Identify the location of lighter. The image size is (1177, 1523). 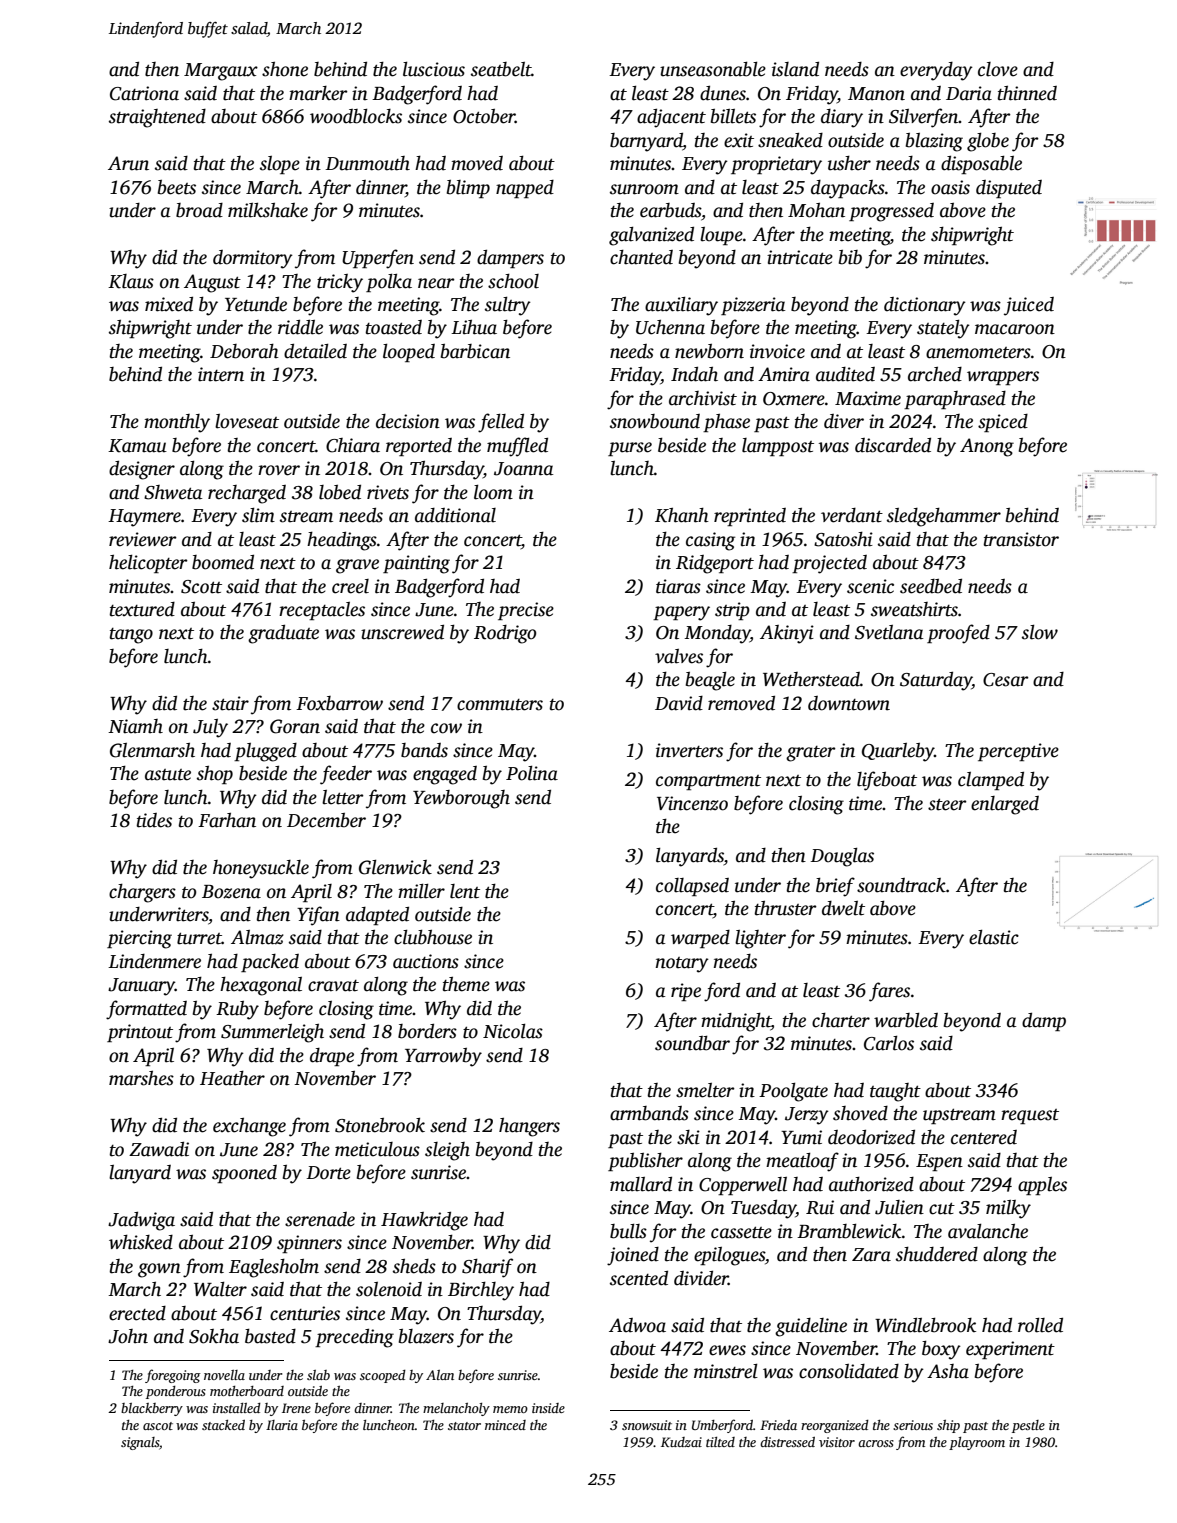
(760, 939).
